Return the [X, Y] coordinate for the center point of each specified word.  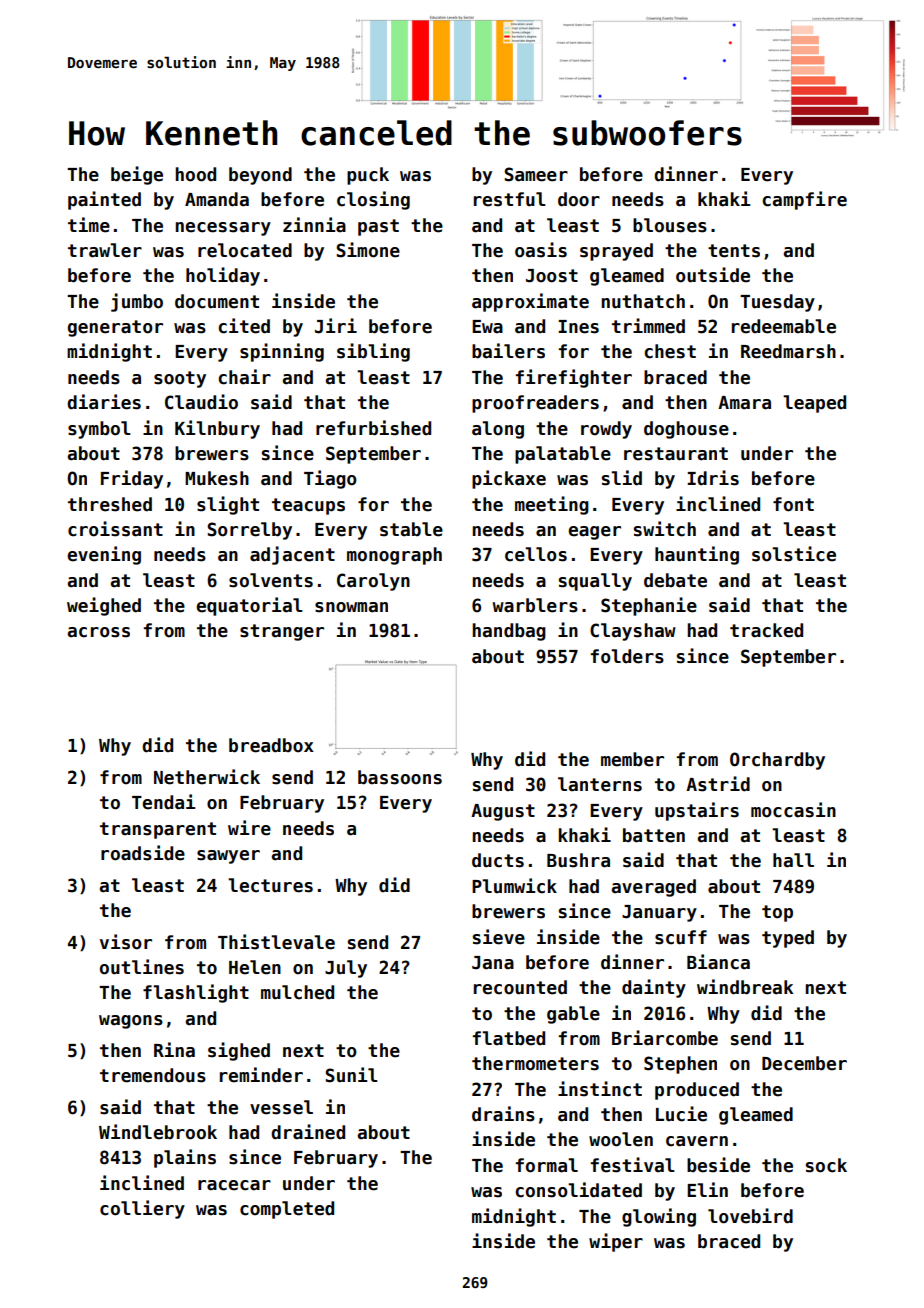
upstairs [697, 811]
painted [104, 200]
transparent [158, 830]
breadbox [271, 745]
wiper [616, 1242]
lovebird [750, 1216]
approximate [530, 302]
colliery [142, 1209]
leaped [814, 404]
